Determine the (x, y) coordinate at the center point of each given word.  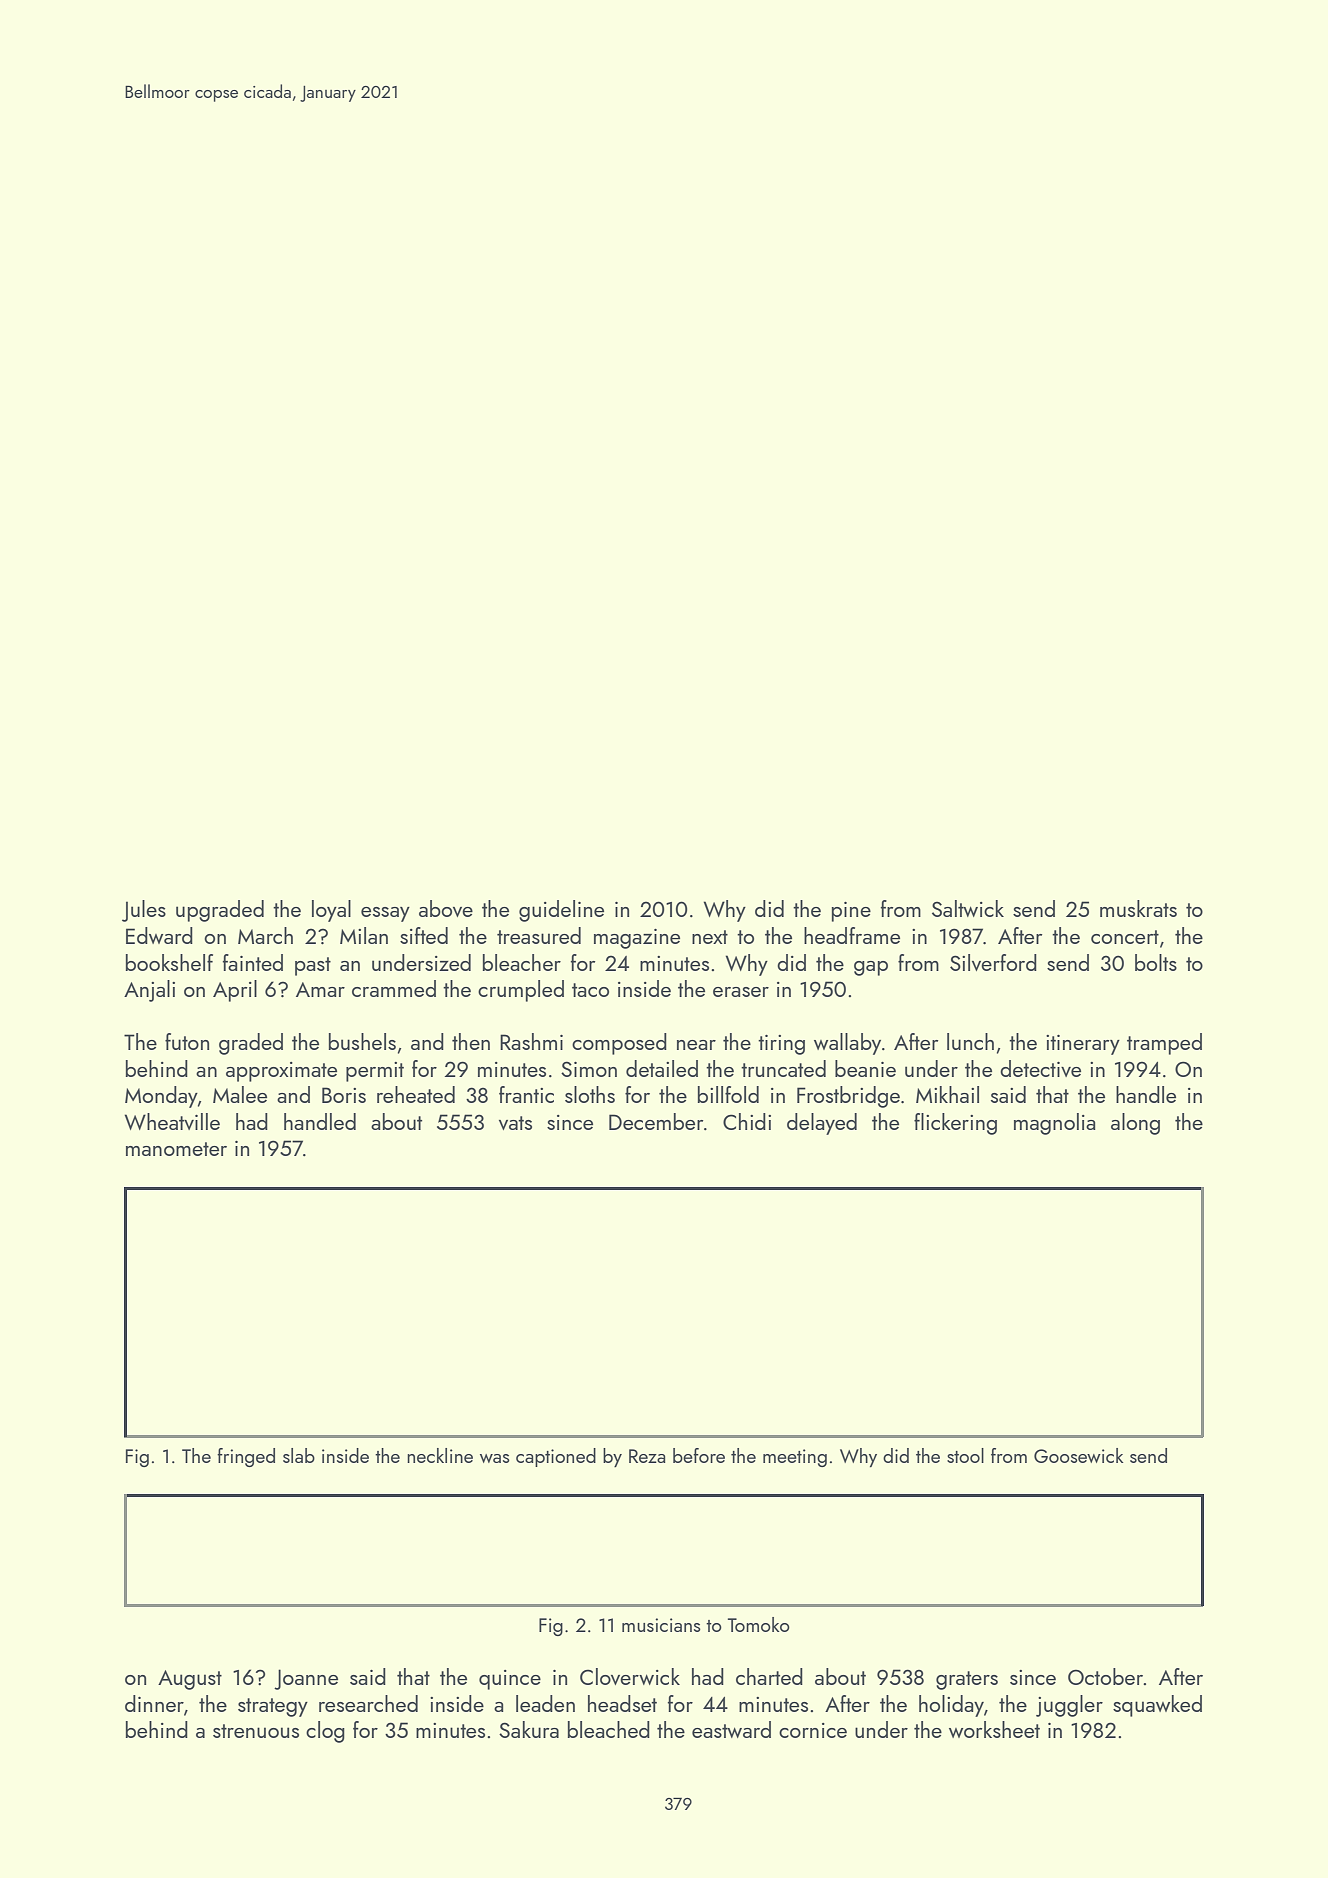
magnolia (1055, 1124)
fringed (246, 1457)
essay (385, 914)
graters (967, 1680)
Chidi (747, 1121)
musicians (661, 1625)
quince (510, 1680)
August (190, 1680)
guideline (561, 911)
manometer (176, 1149)
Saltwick (968, 908)
